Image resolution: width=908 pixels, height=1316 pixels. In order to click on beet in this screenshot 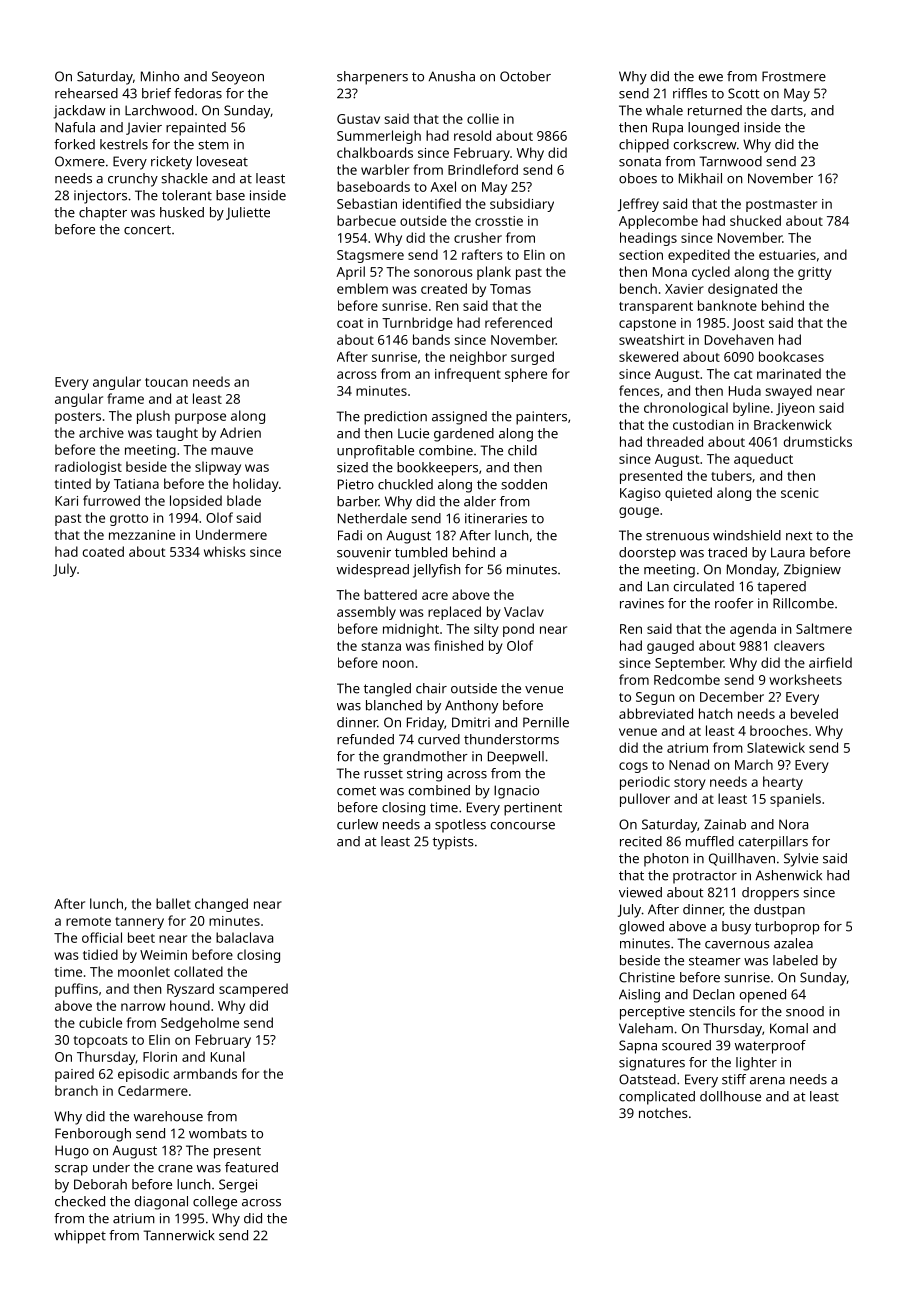, I will do `click(141, 937)`.
